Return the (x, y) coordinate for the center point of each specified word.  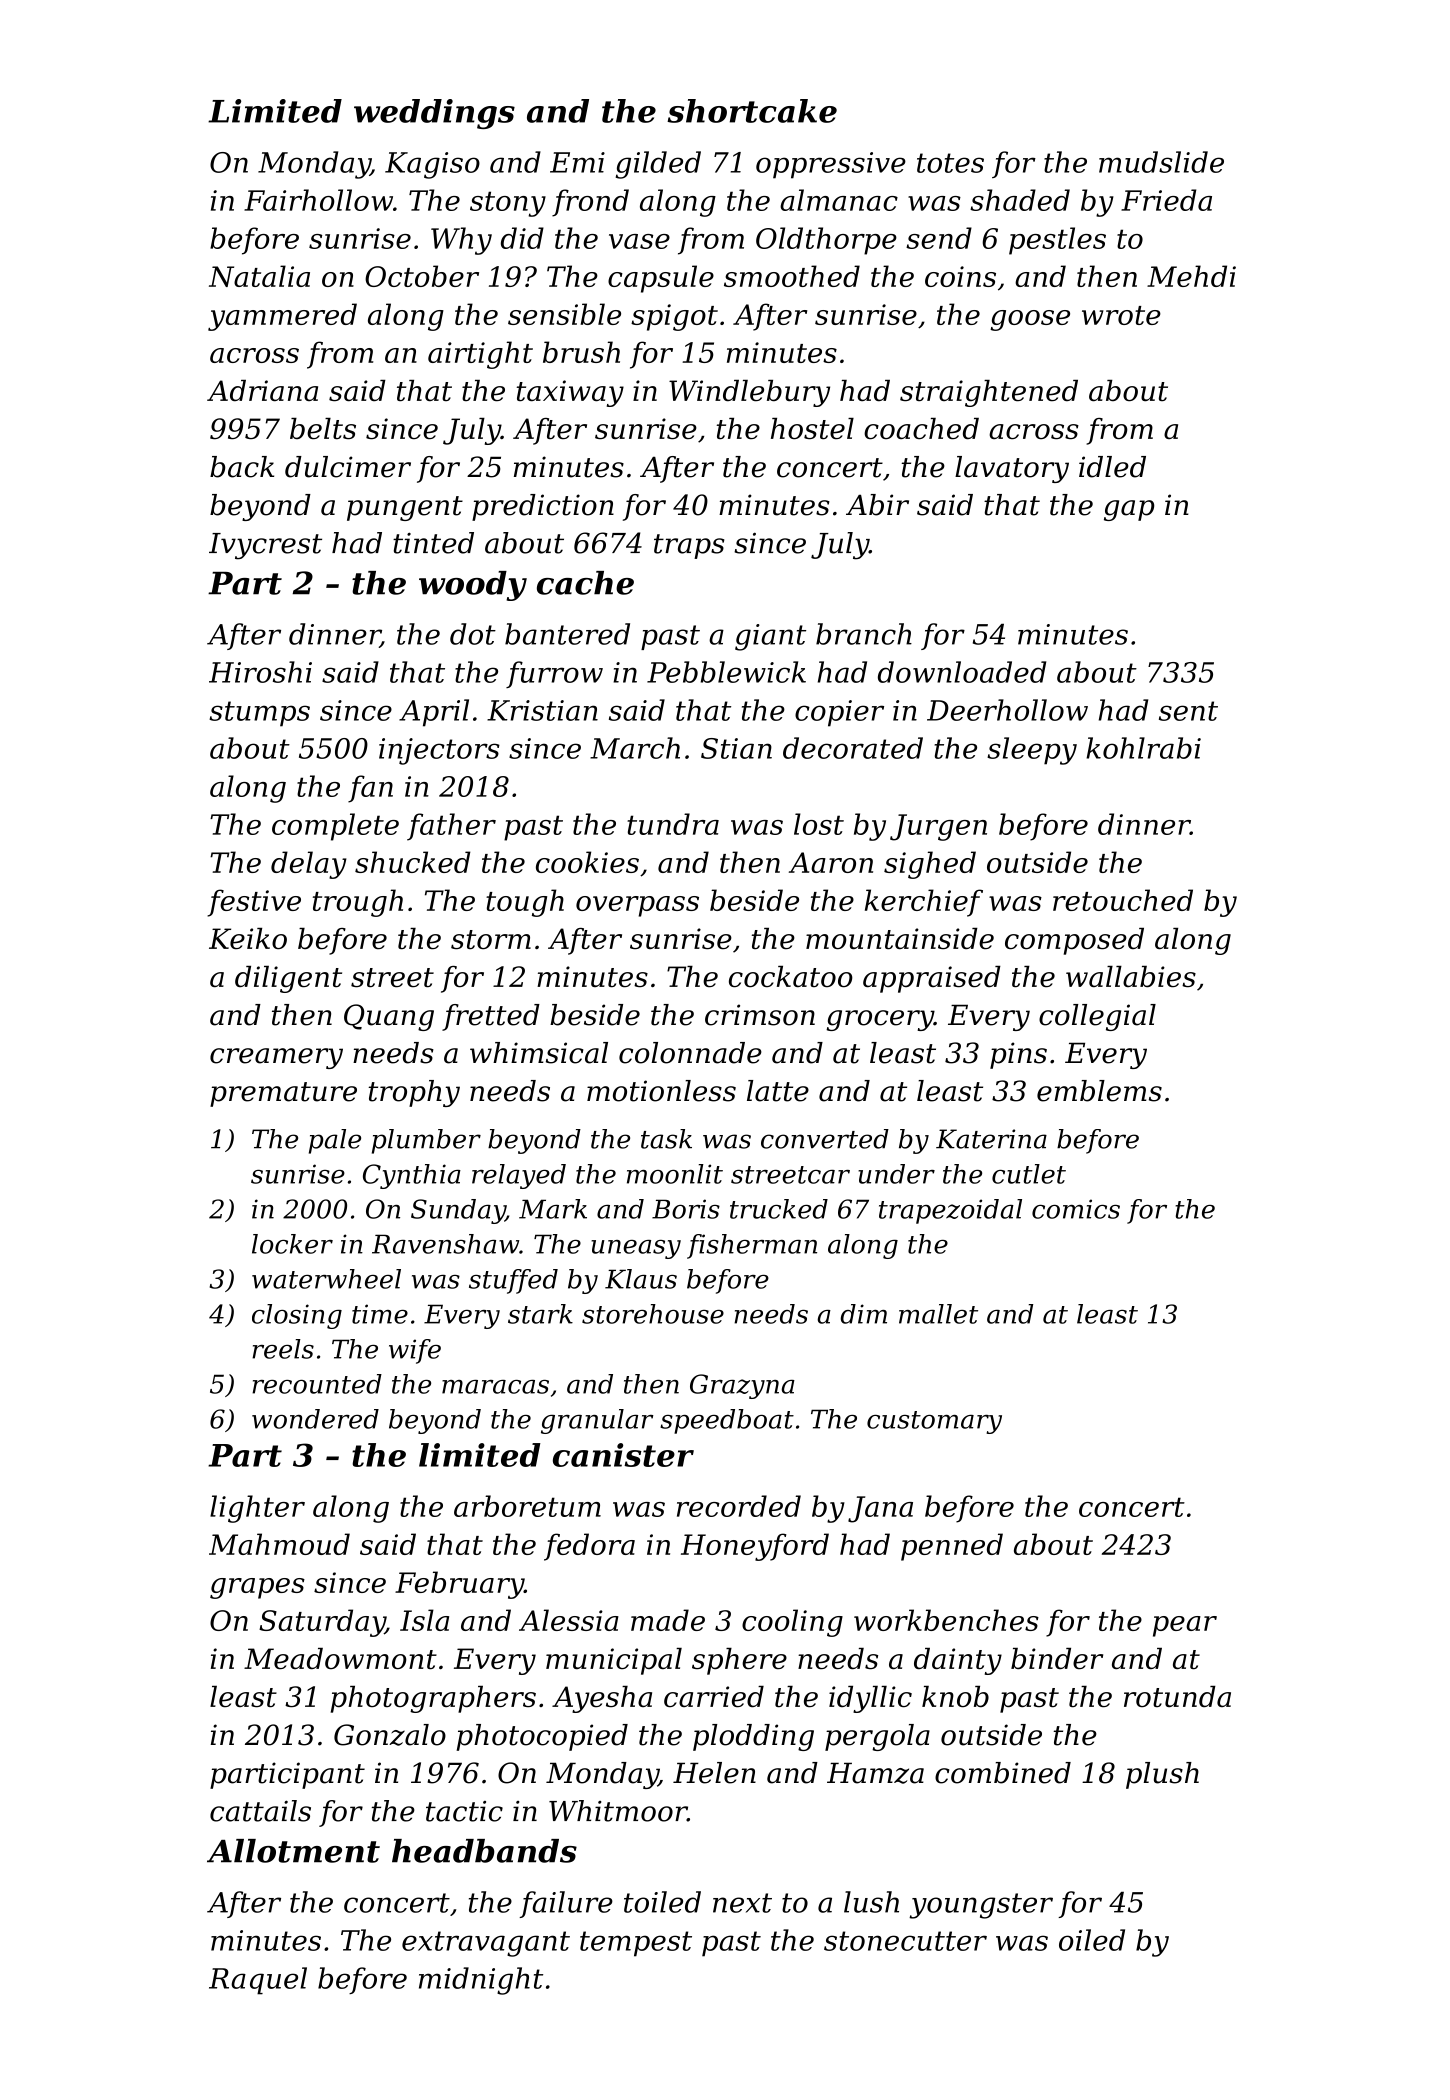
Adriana (262, 391)
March (635, 748)
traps (689, 546)
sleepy (1032, 751)
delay (309, 865)
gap (1129, 510)
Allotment (293, 1851)
